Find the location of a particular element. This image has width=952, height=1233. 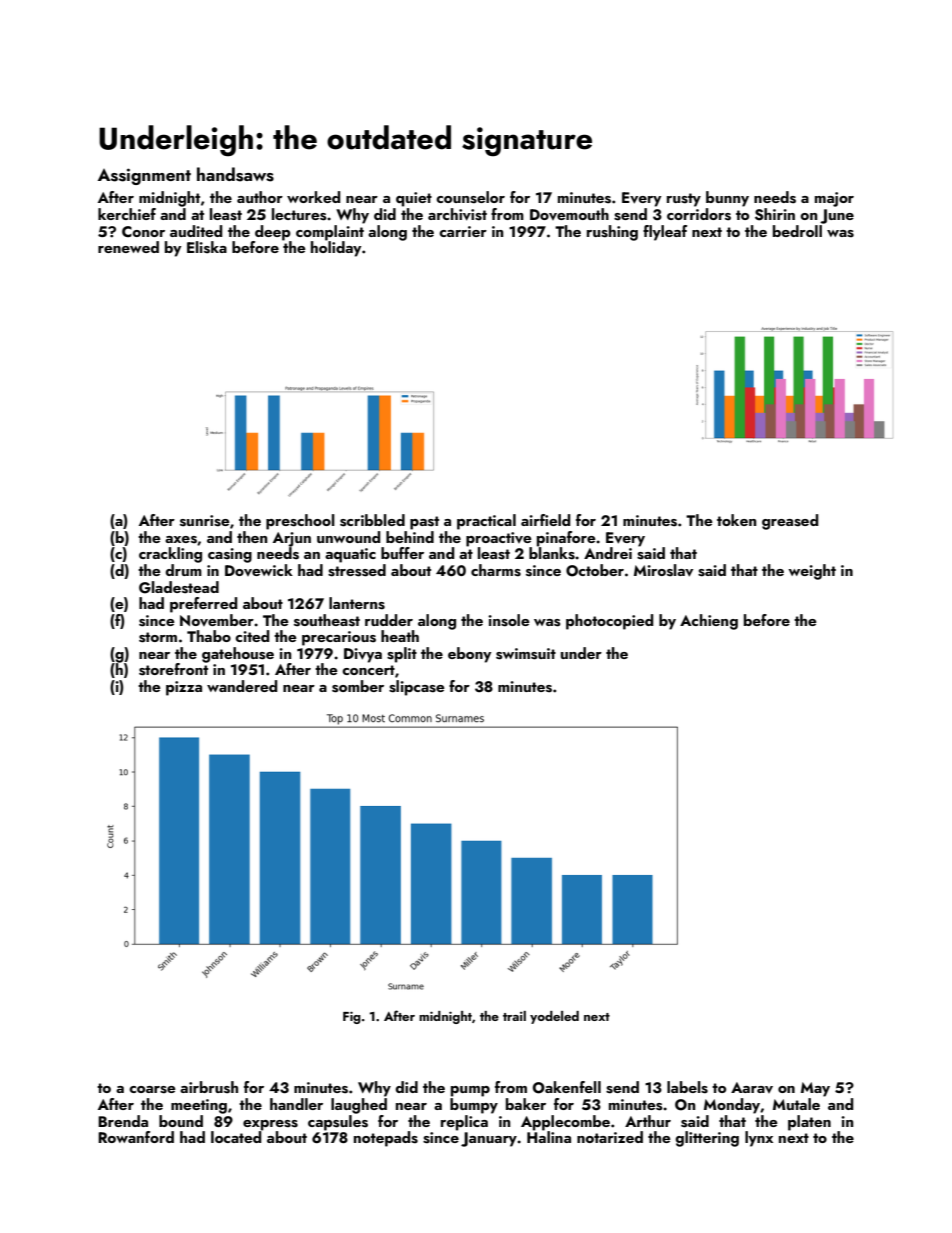

major is located at coordinates (834, 199).
